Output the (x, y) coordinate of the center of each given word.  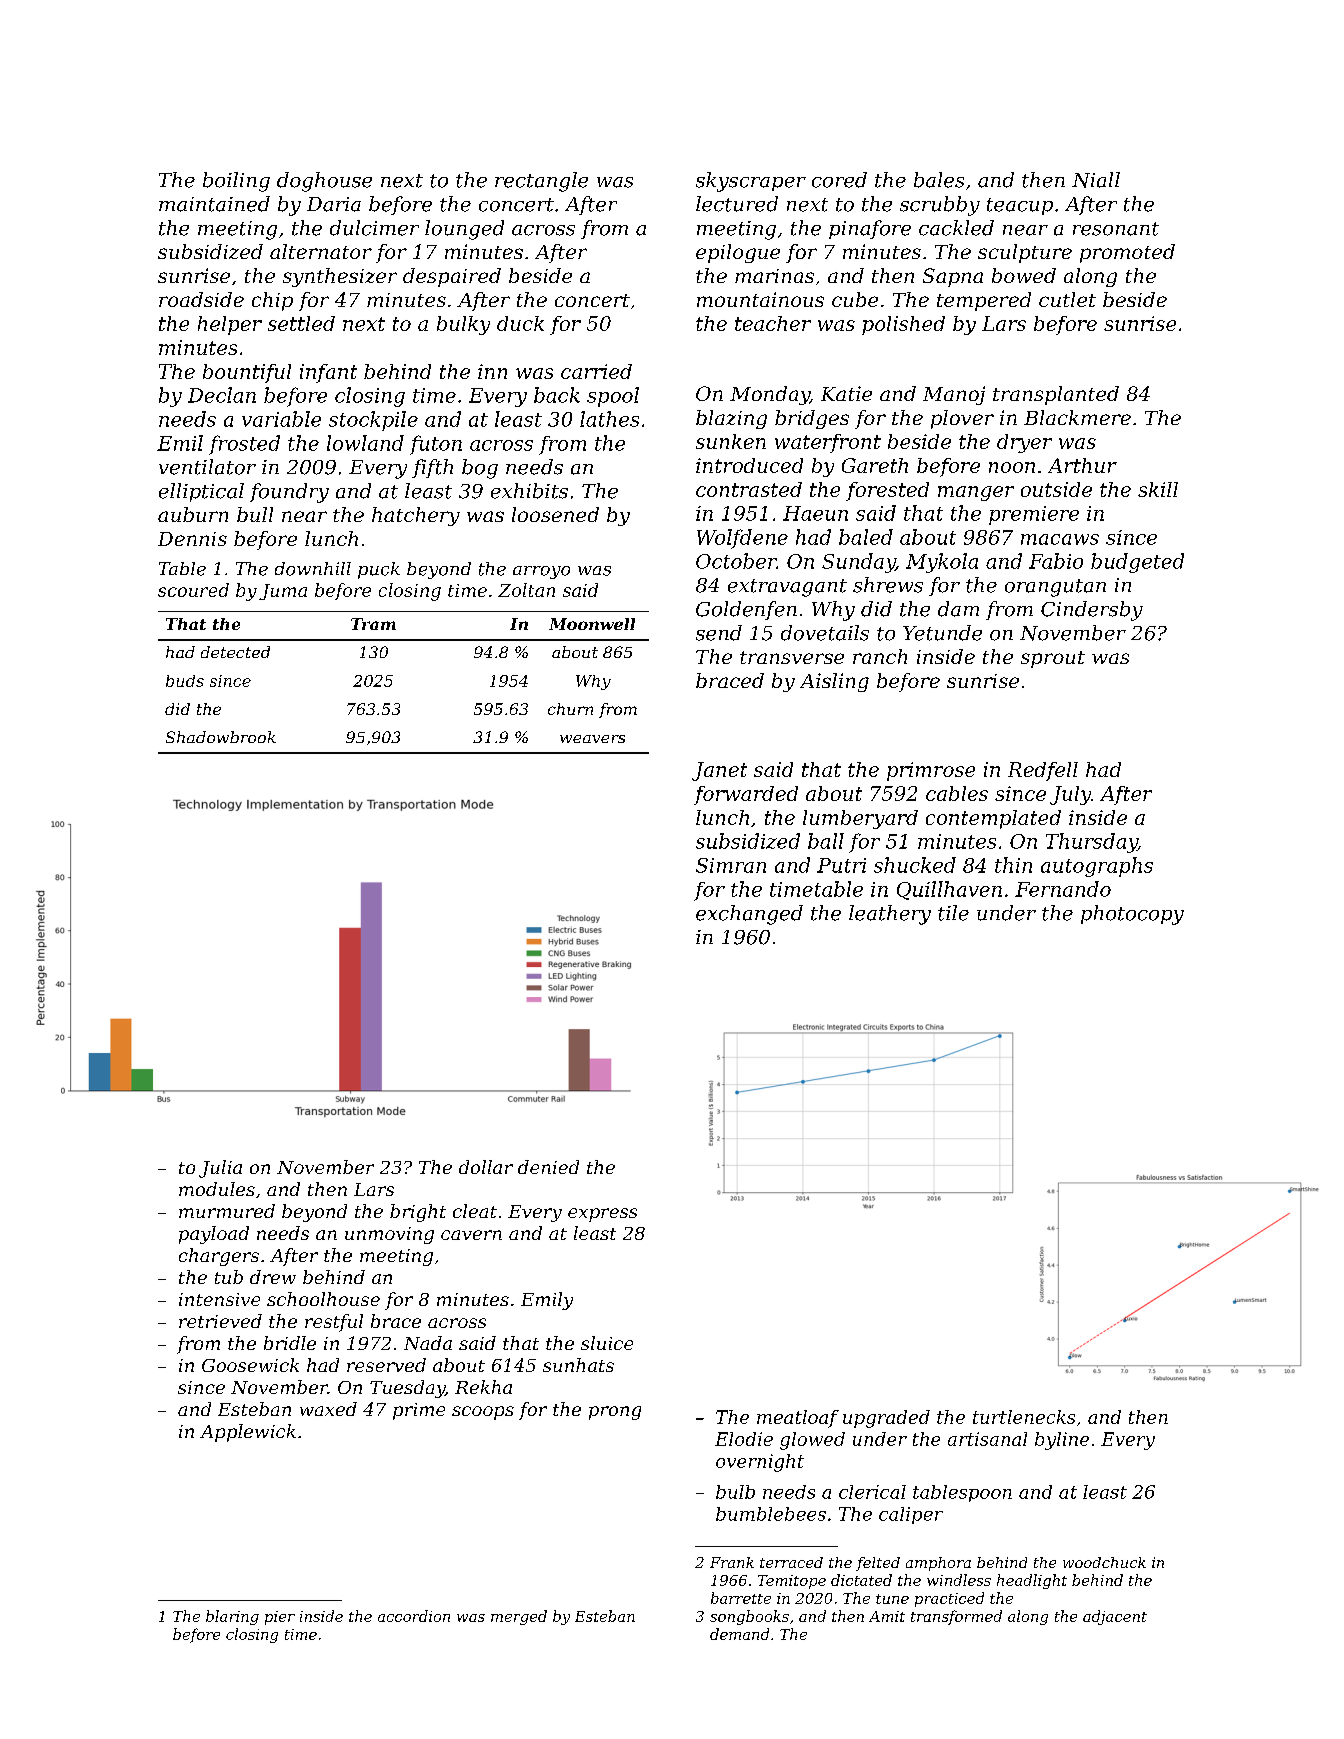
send (719, 633)
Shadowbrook (221, 737)
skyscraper (751, 182)
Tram (373, 624)
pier (280, 1618)
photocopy (1132, 915)
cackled (956, 228)
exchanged (749, 915)
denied (548, 1167)
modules (217, 1189)
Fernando (1063, 889)
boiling (236, 182)
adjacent (1115, 1617)
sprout (1053, 659)
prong (615, 1413)
